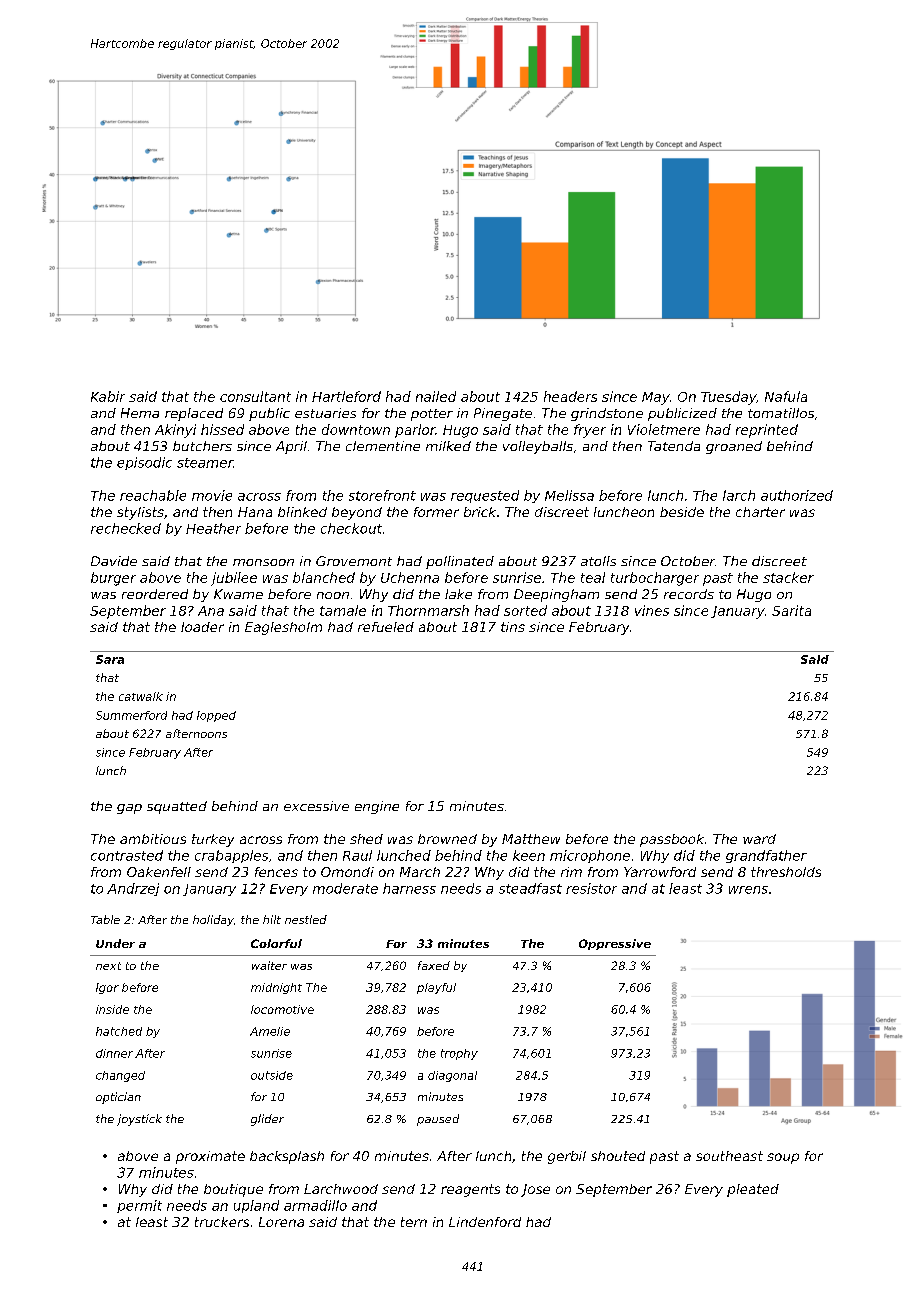 This page has height=1308, width=924. What do you see at coordinates (734, 447) in the page?
I see `groaned` at bounding box center [734, 447].
